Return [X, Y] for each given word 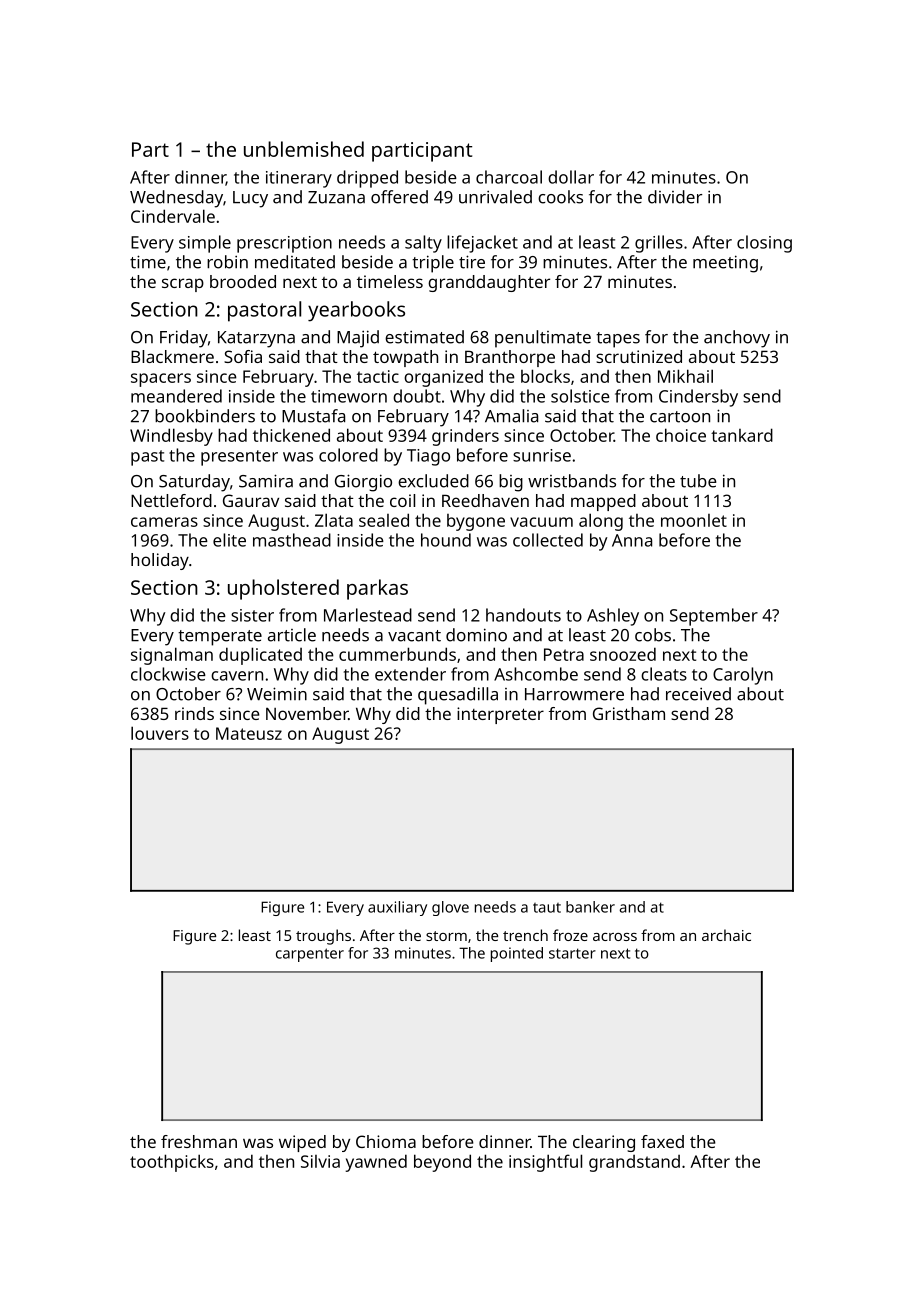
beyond [442, 1163]
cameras [164, 522]
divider [675, 197]
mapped [603, 502]
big [511, 483]
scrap [183, 285]
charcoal [509, 177]
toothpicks [172, 1163]
